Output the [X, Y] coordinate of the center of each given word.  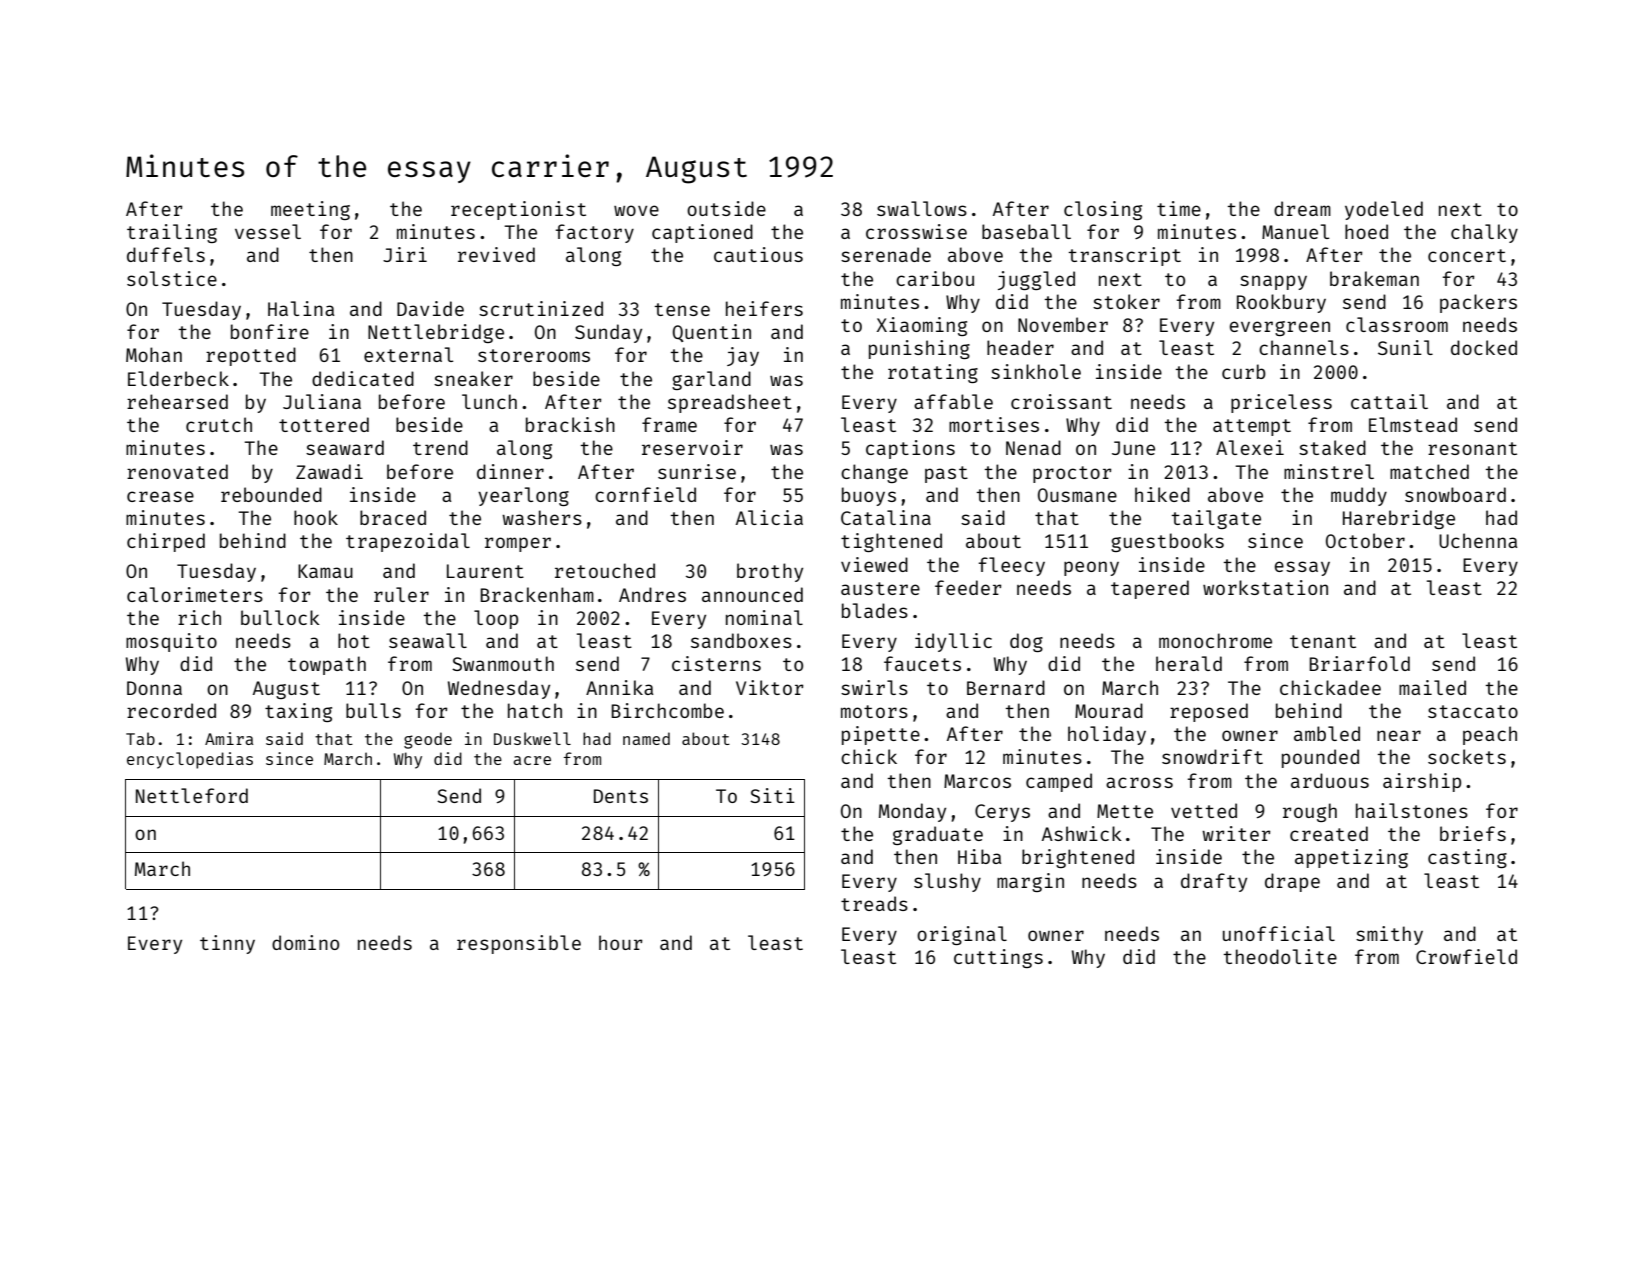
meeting [310, 210]
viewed [874, 564]
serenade [886, 254]
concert [1467, 255]
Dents [621, 796]
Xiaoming [922, 326]
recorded [171, 710]
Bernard [1006, 687]
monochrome [1215, 640]
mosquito [171, 642]
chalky [1484, 233]
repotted [251, 356]
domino [305, 942]
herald [1189, 663]
